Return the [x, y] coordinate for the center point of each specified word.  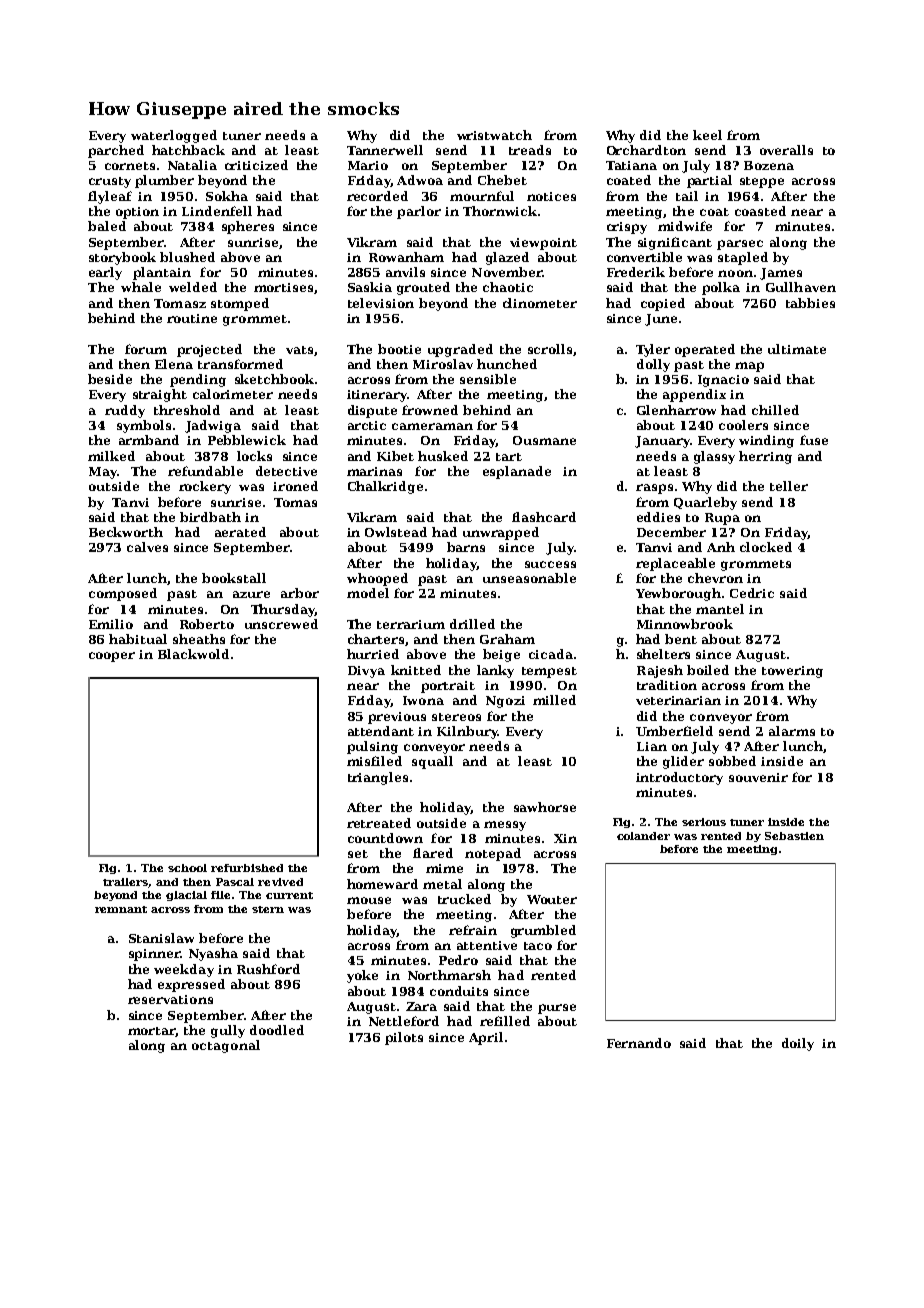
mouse [369, 900]
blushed [187, 257]
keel [707, 135]
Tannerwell [385, 150]
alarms [792, 731]
